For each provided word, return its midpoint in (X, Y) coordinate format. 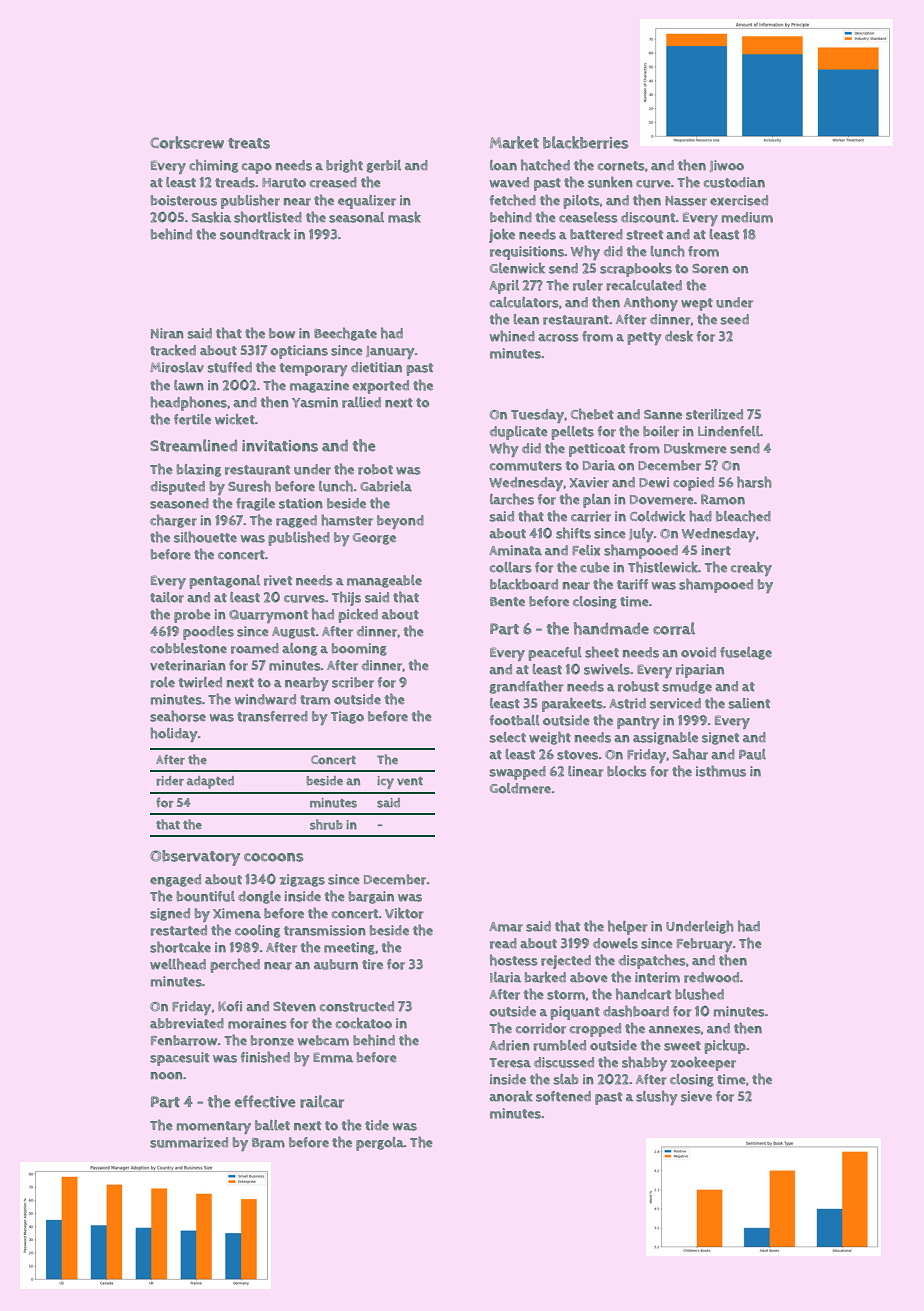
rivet (278, 580)
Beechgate (345, 334)
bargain (371, 897)
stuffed (230, 367)
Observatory (195, 858)
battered (596, 234)
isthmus (721, 771)
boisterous (184, 200)
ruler (588, 285)
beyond (400, 522)
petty (644, 338)
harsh (754, 482)
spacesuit (179, 1059)
